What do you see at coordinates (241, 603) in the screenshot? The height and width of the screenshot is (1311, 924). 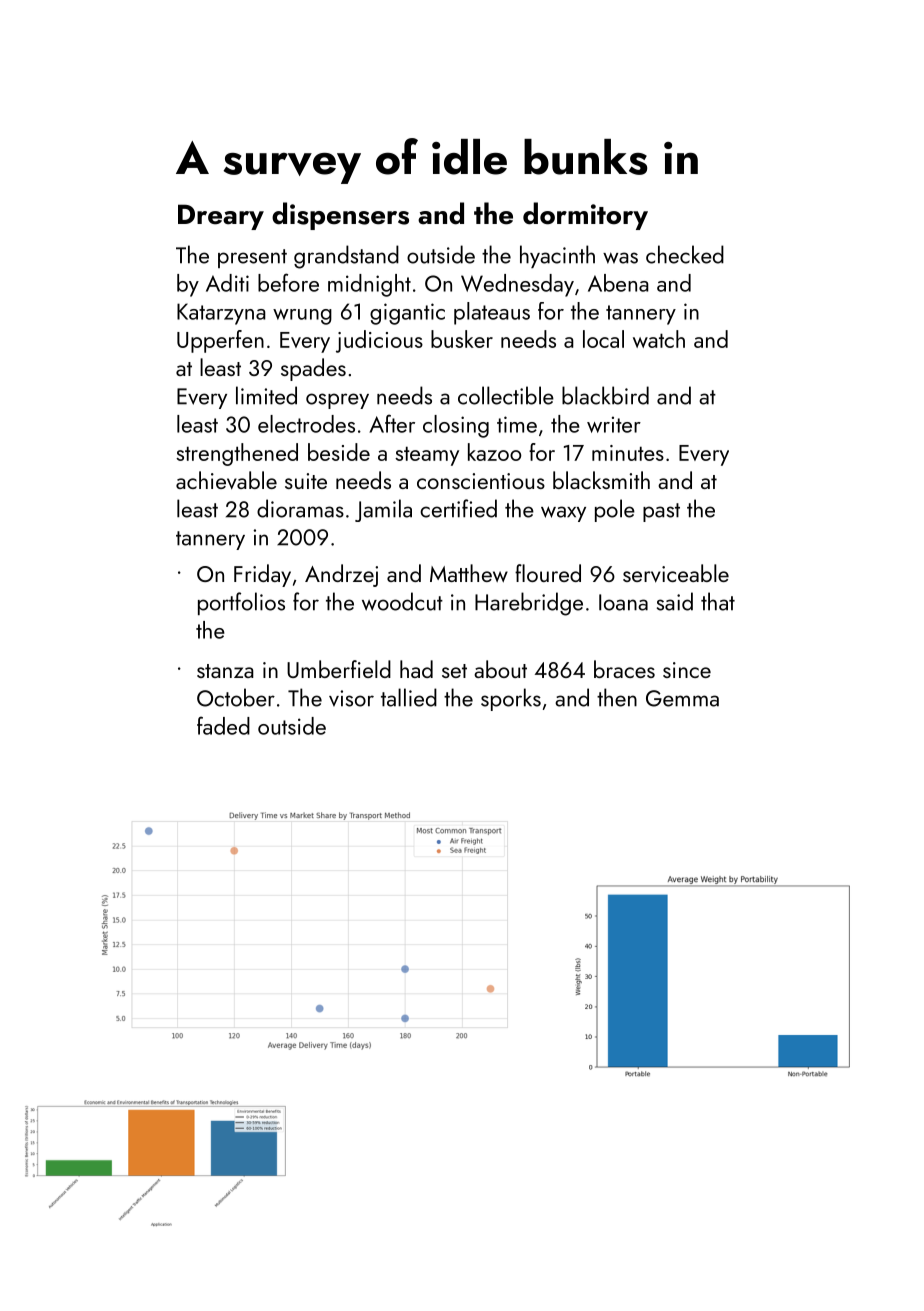 I see `portfolios` at bounding box center [241, 603].
